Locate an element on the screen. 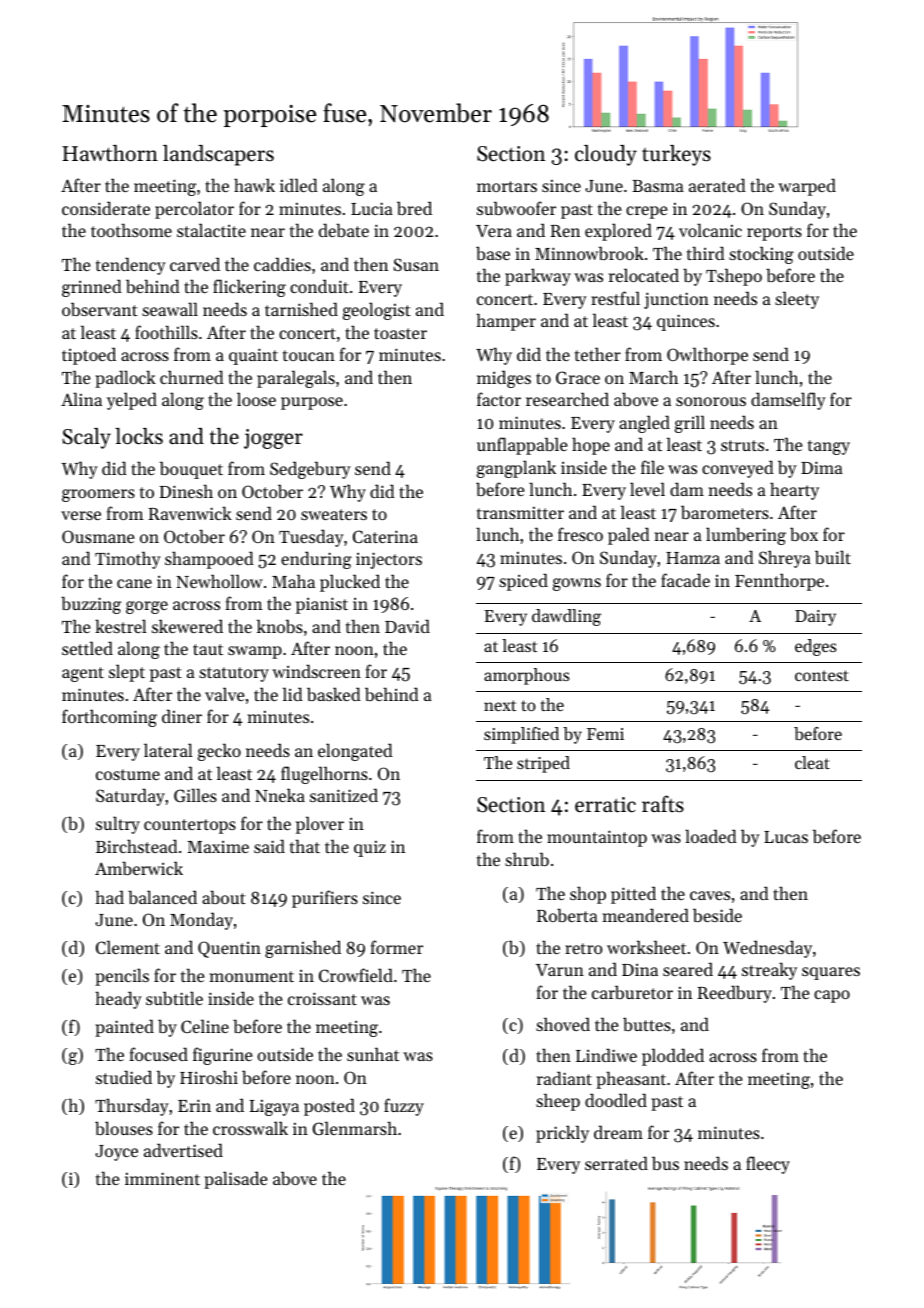  palisade is located at coordinates (236, 1180).
